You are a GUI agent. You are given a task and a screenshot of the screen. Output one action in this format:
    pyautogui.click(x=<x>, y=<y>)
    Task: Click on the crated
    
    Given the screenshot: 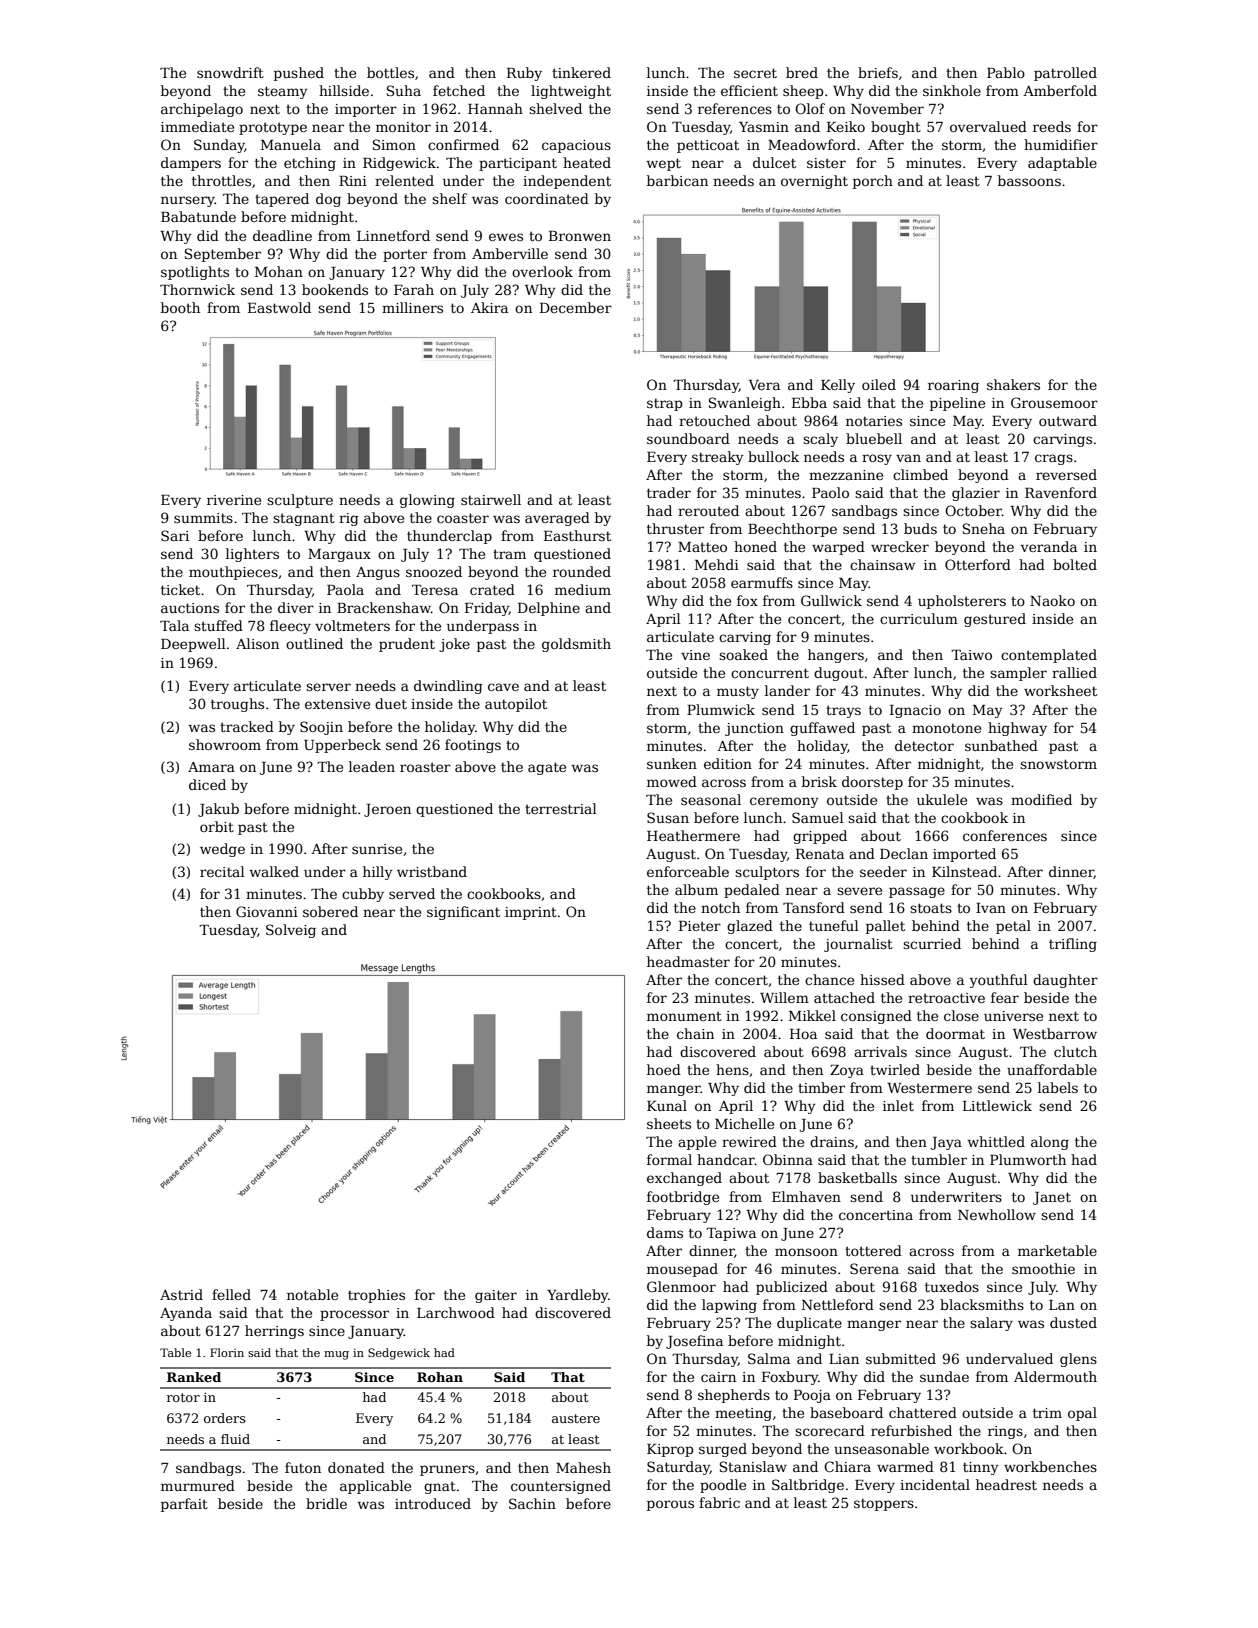 What is the action you would take?
    pyautogui.click(x=492, y=589)
